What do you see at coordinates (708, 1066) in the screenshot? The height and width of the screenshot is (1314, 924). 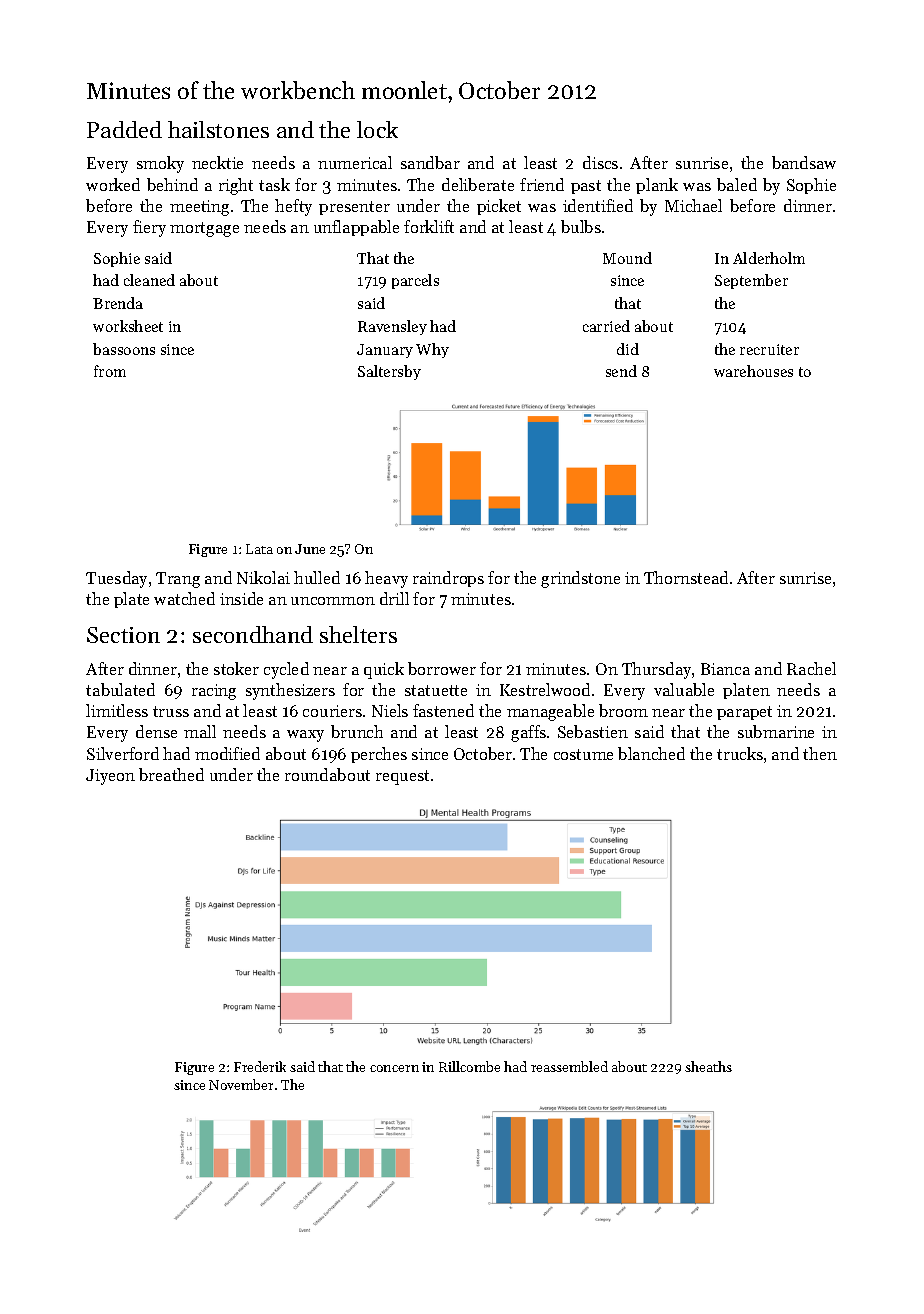 I see `sheaths` at bounding box center [708, 1066].
